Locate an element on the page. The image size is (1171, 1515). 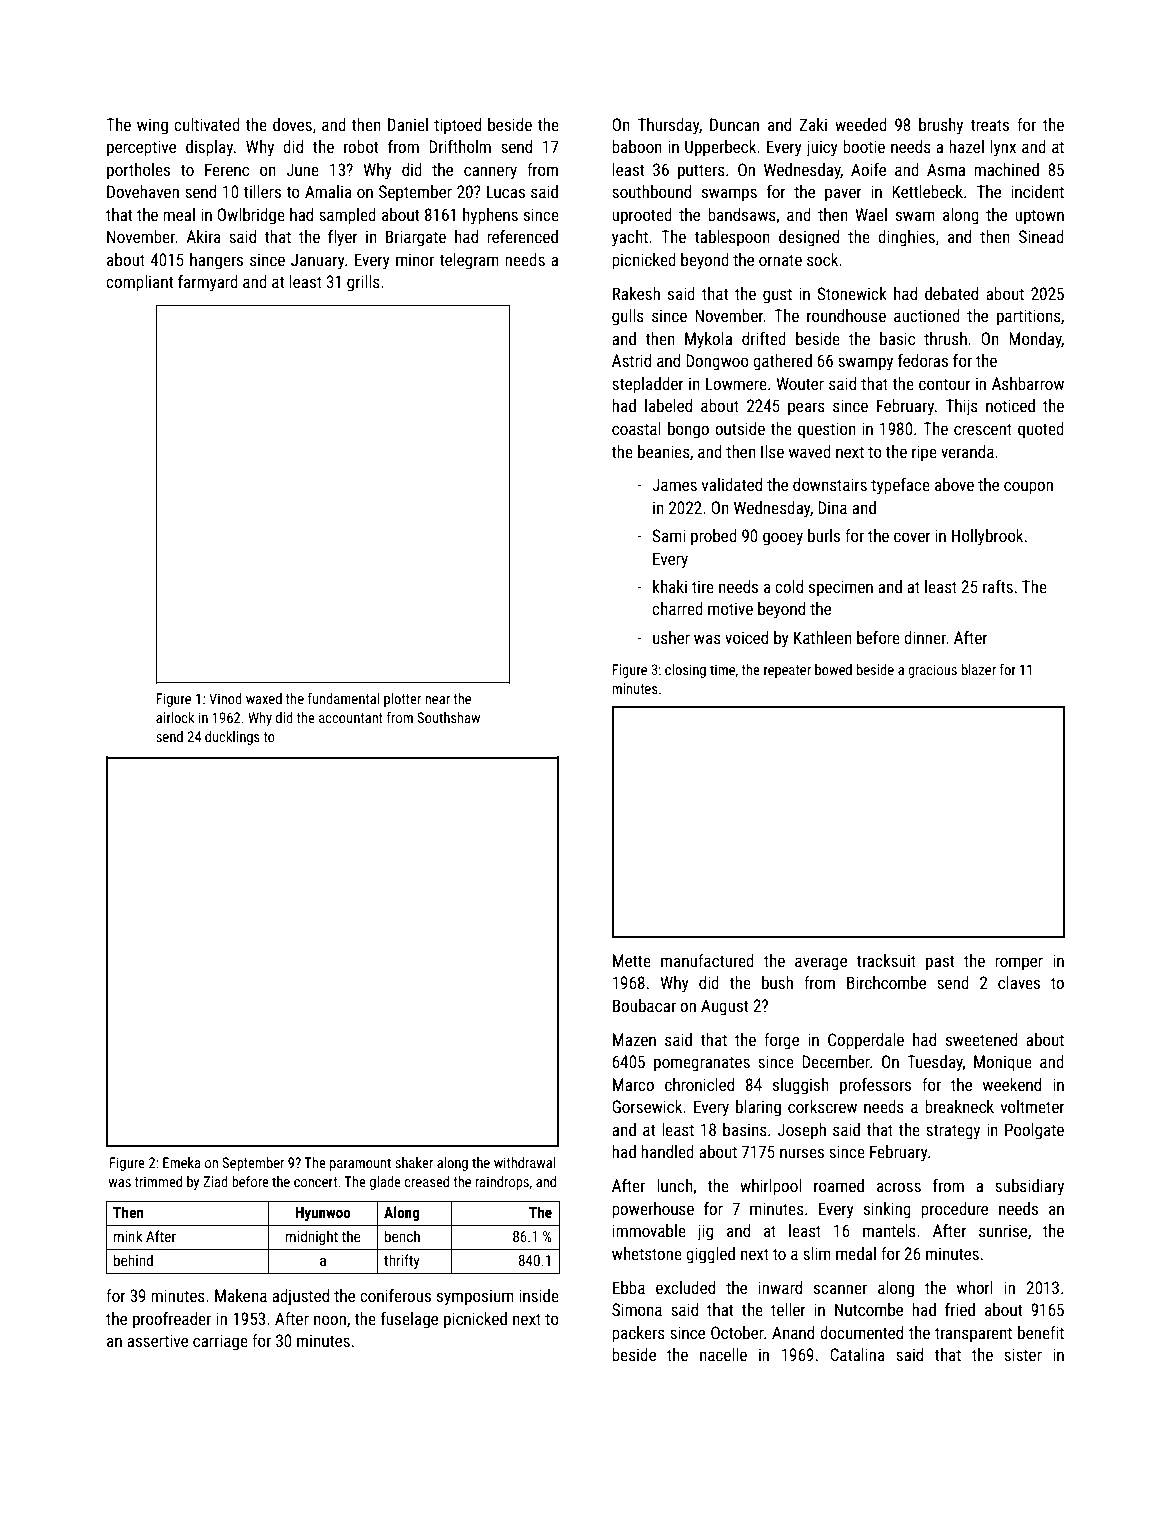
compliant is located at coordinates (139, 283).
